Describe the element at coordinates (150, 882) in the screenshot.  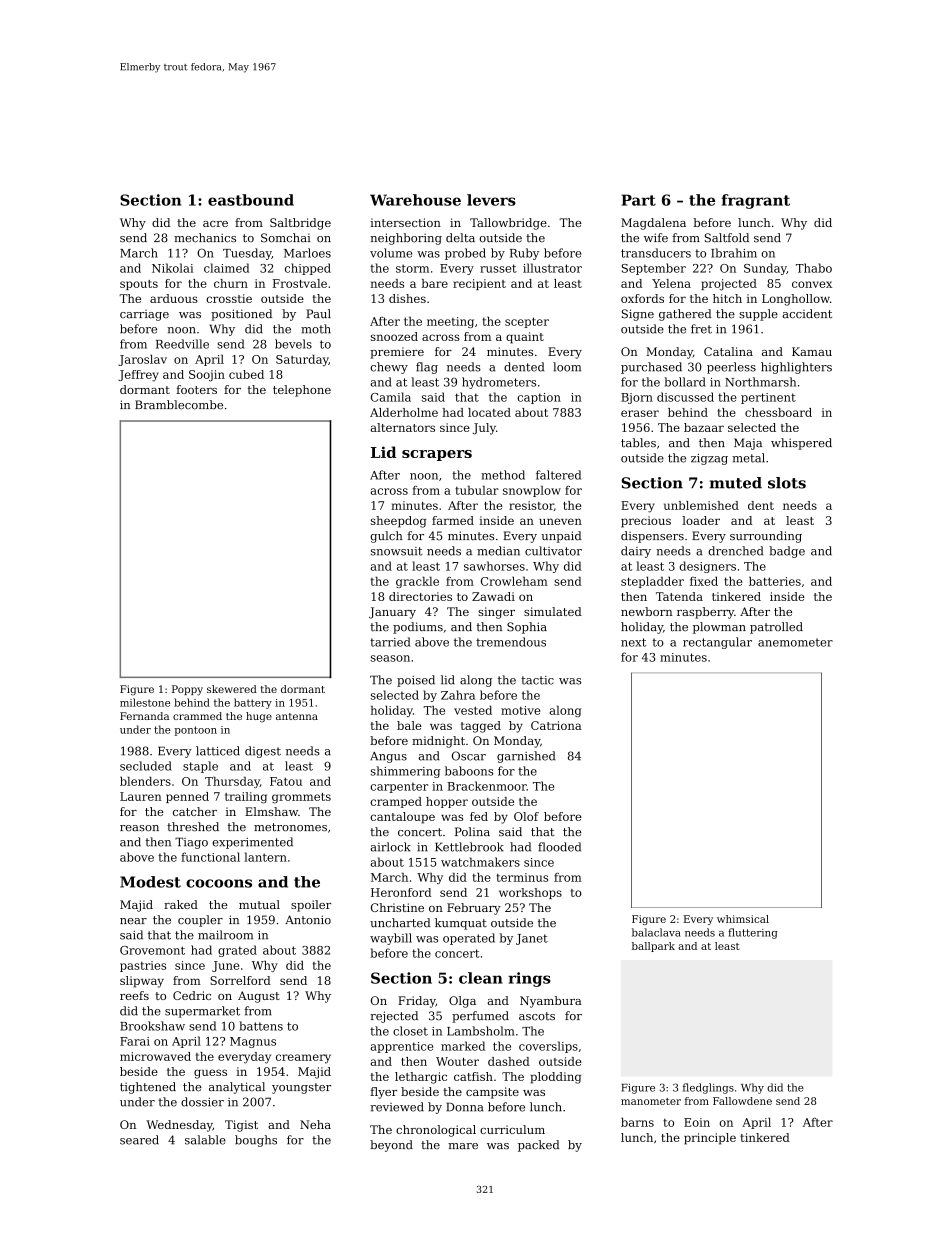
I see `Modest` at that location.
